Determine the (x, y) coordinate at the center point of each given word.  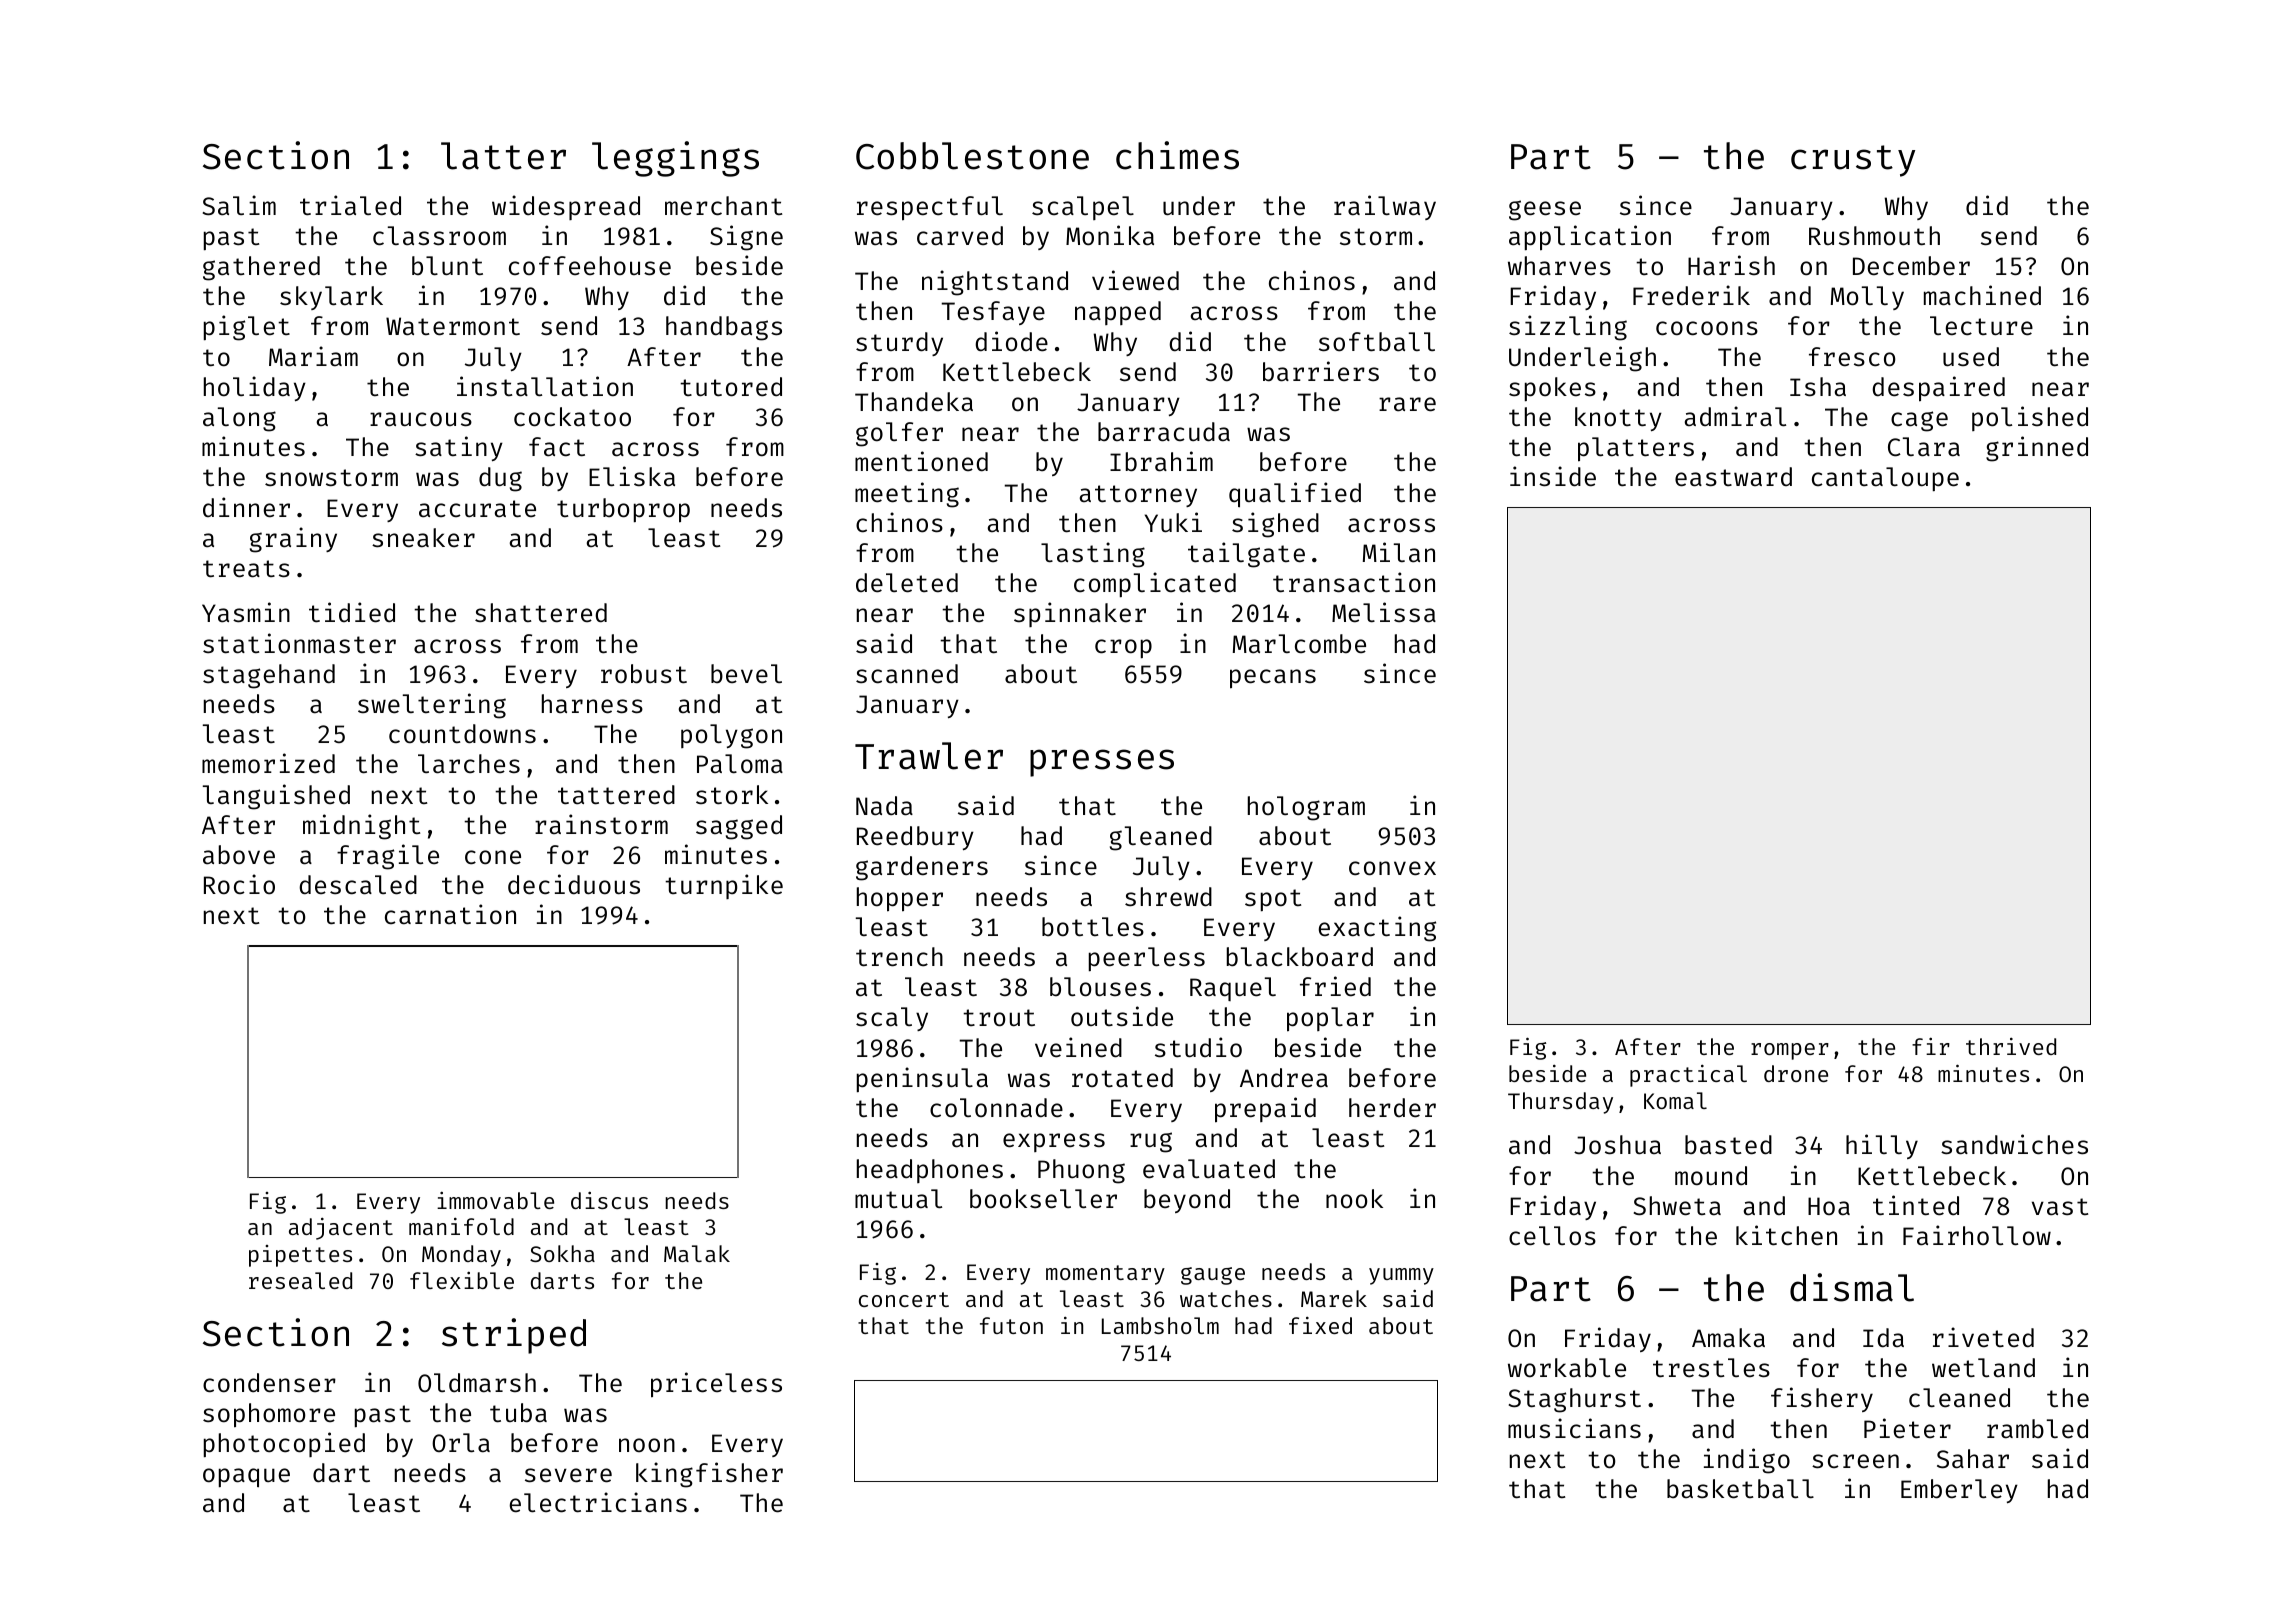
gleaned (1161, 838)
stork (732, 795)
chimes (1177, 155)
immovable (495, 1200)
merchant (723, 206)
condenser (269, 1383)
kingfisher (709, 1475)
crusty (1853, 161)
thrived (2011, 1046)
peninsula (922, 1079)
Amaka (1728, 1338)
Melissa (1384, 612)
